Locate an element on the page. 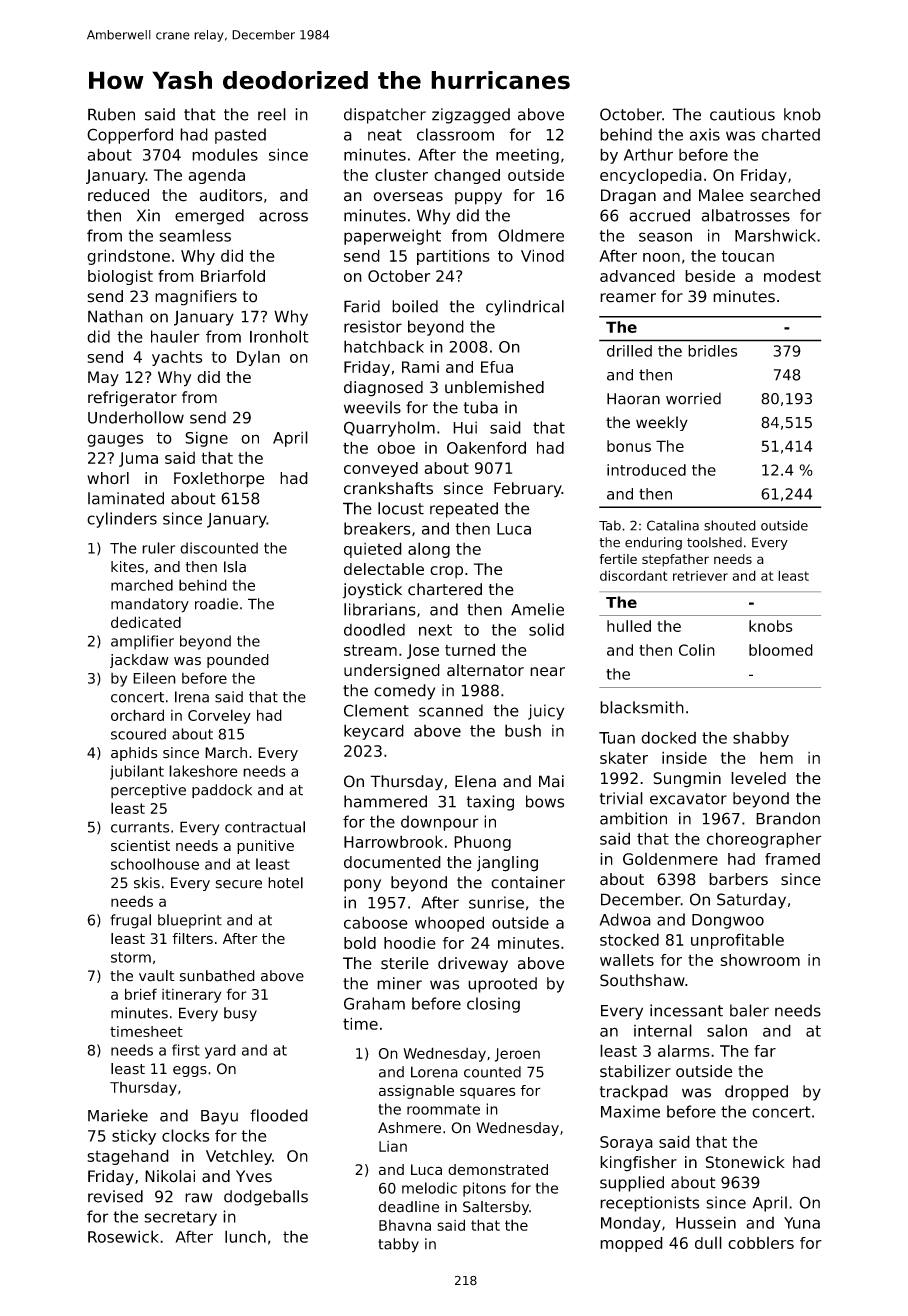 The height and width of the image is (1316, 908). introduced is located at coordinates (646, 470).
